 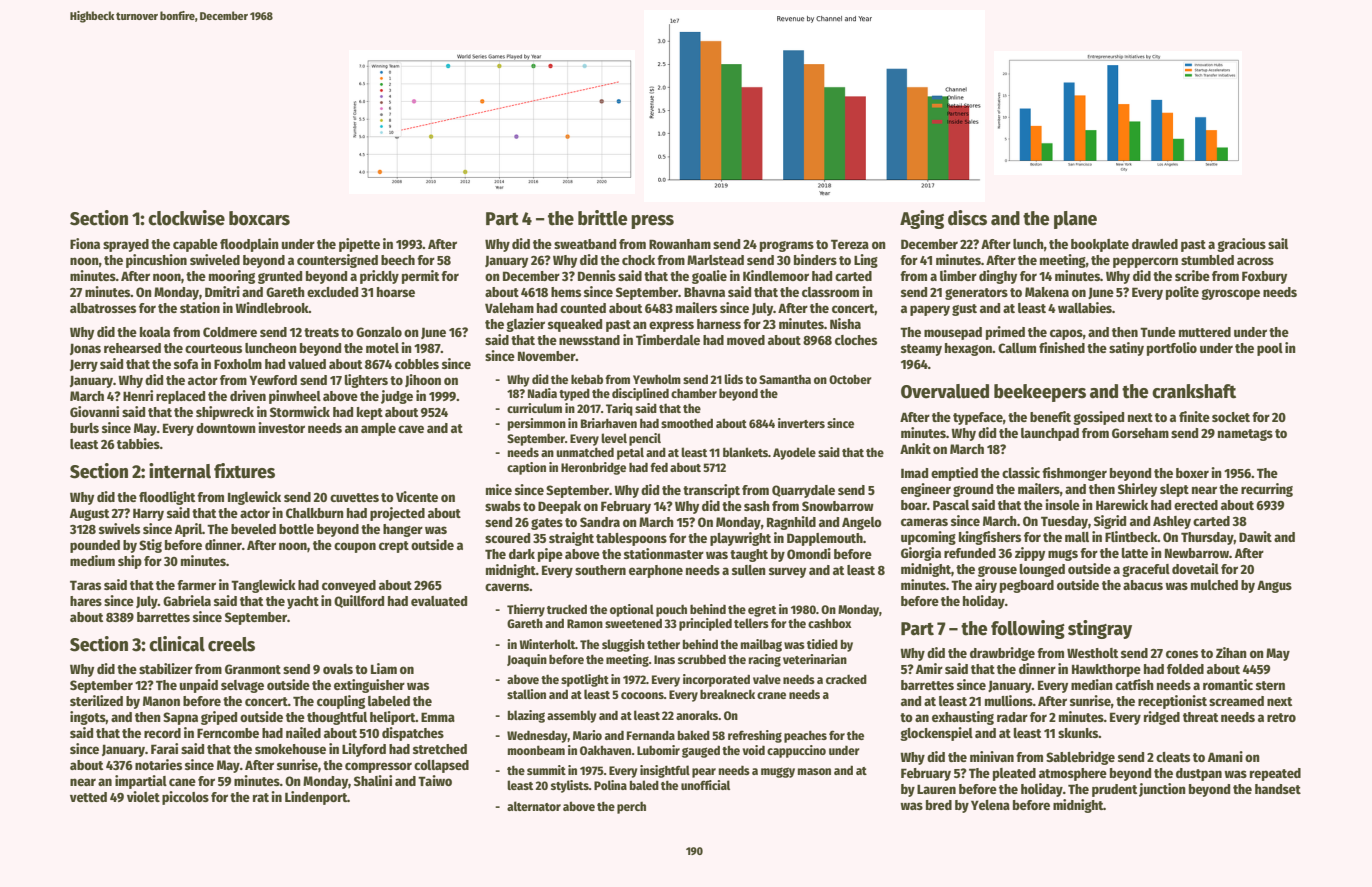 What do you see at coordinates (1194, 391) in the document?
I see `crankshaft` at bounding box center [1194, 391].
